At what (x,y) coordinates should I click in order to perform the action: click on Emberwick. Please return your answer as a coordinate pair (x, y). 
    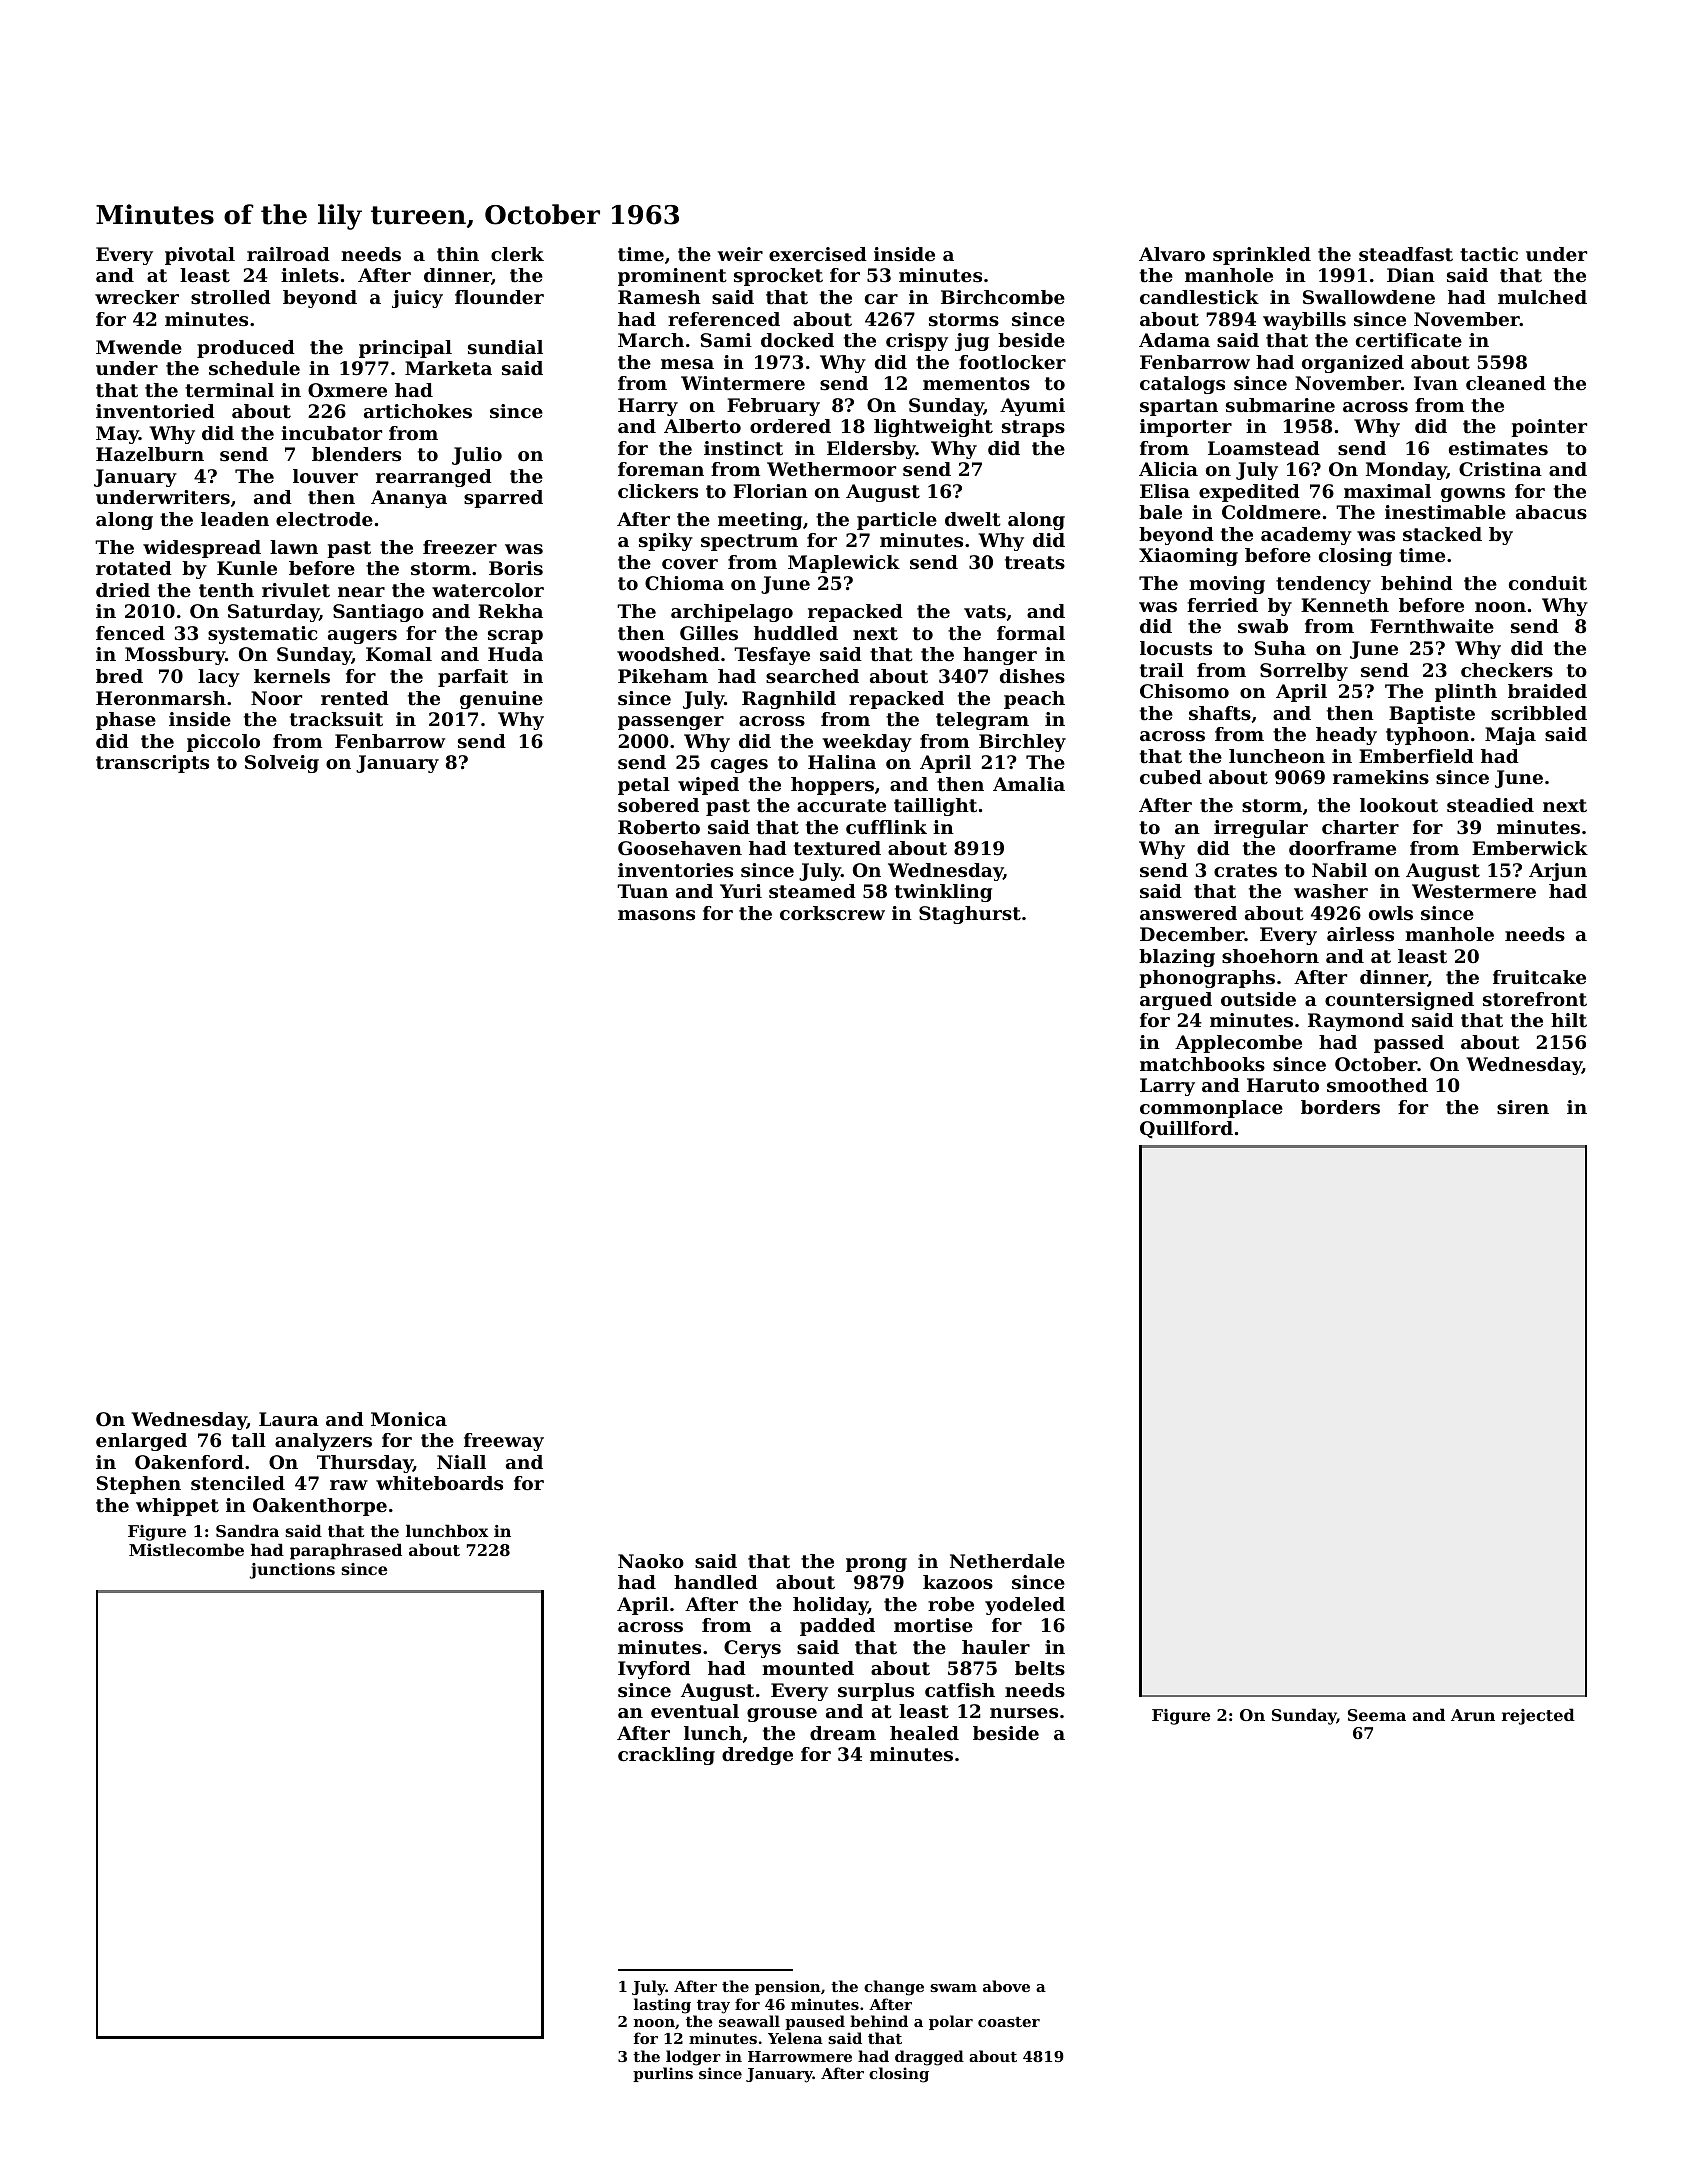
    Looking at the image, I should click on (1530, 848).
